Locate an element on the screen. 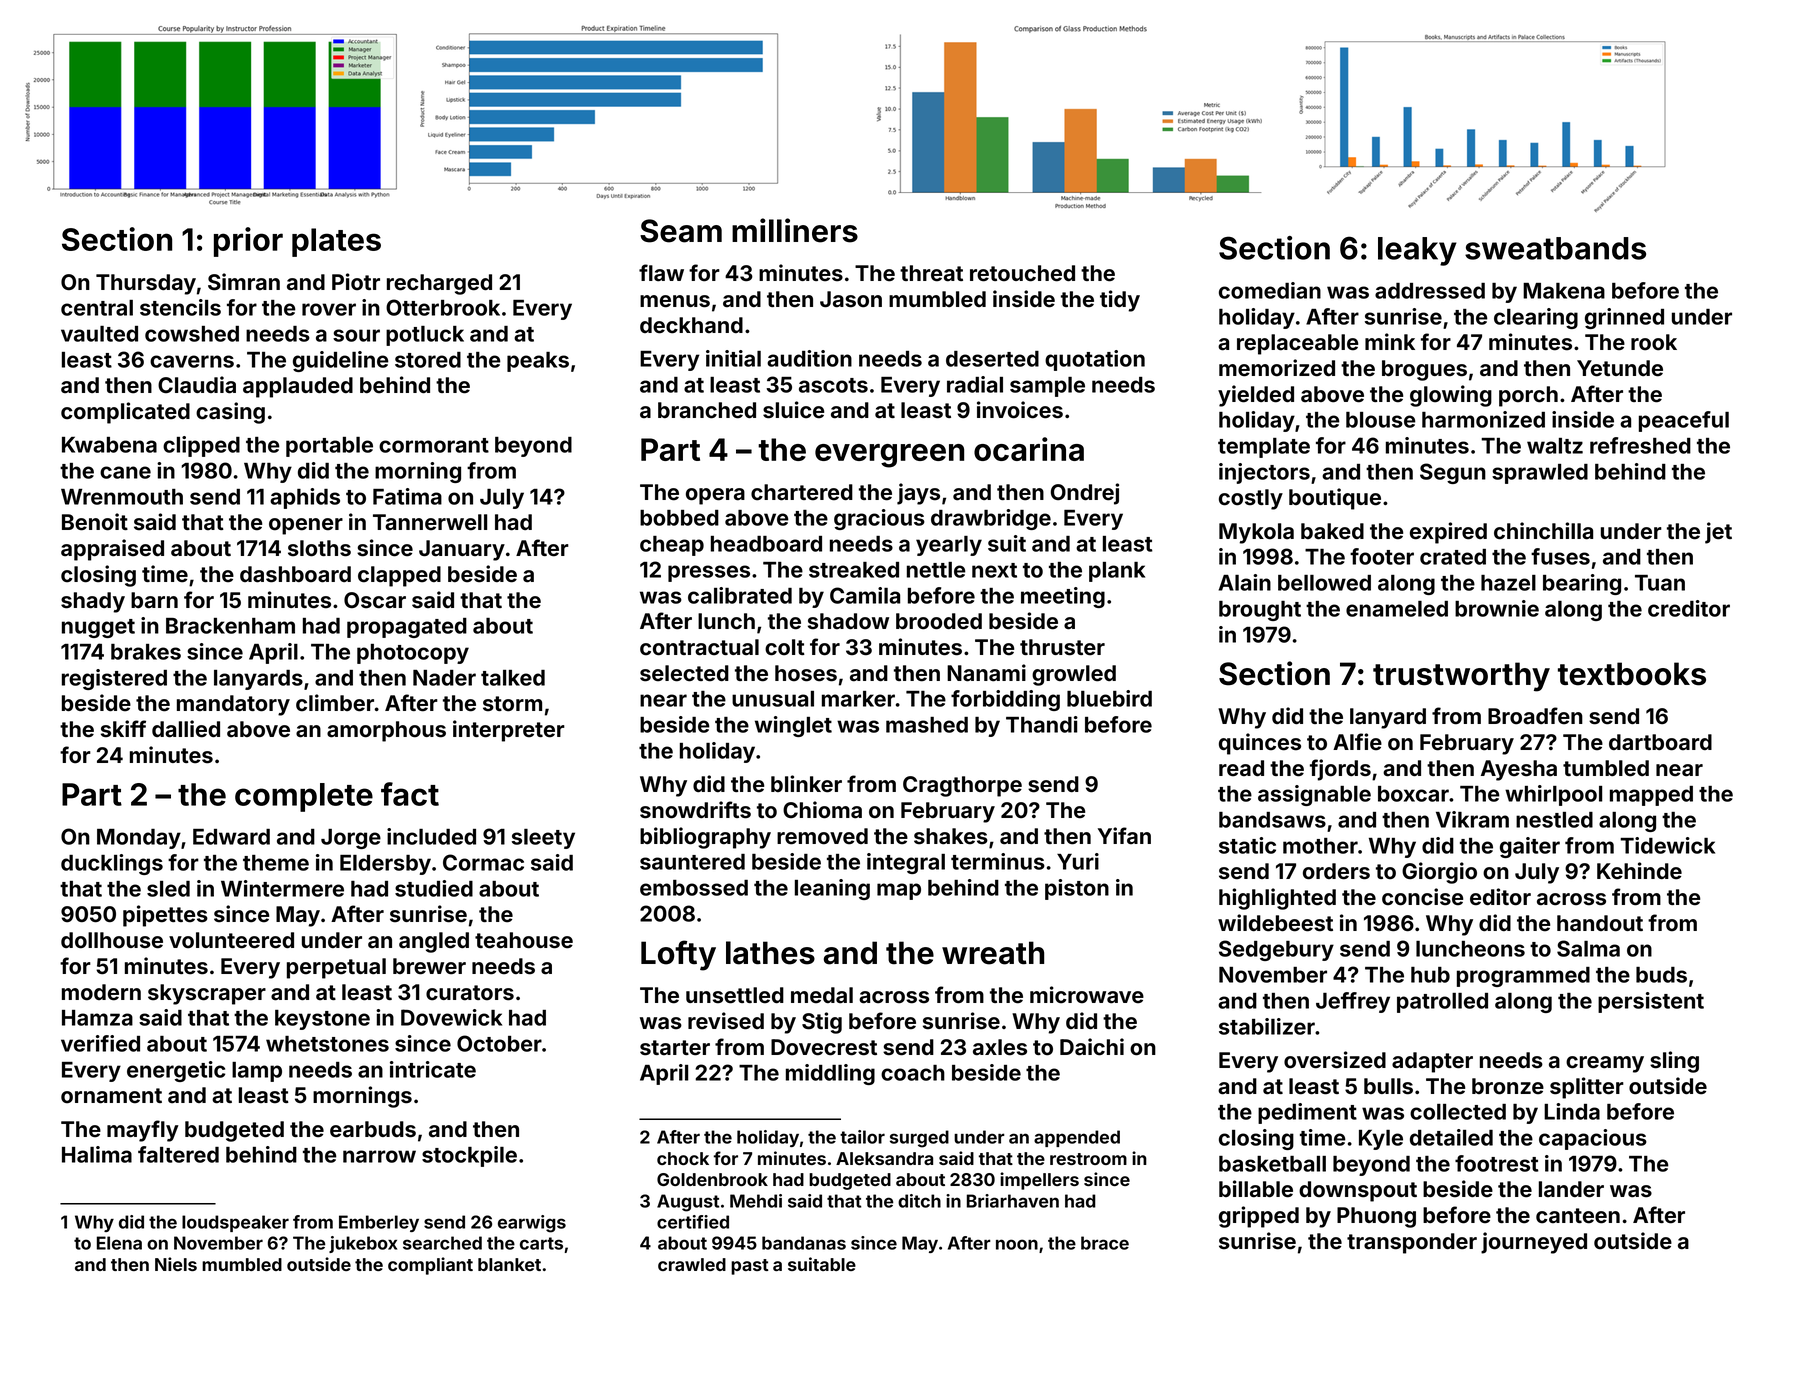 The image size is (1797, 1388). shady is located at coordinates (93, 602).
